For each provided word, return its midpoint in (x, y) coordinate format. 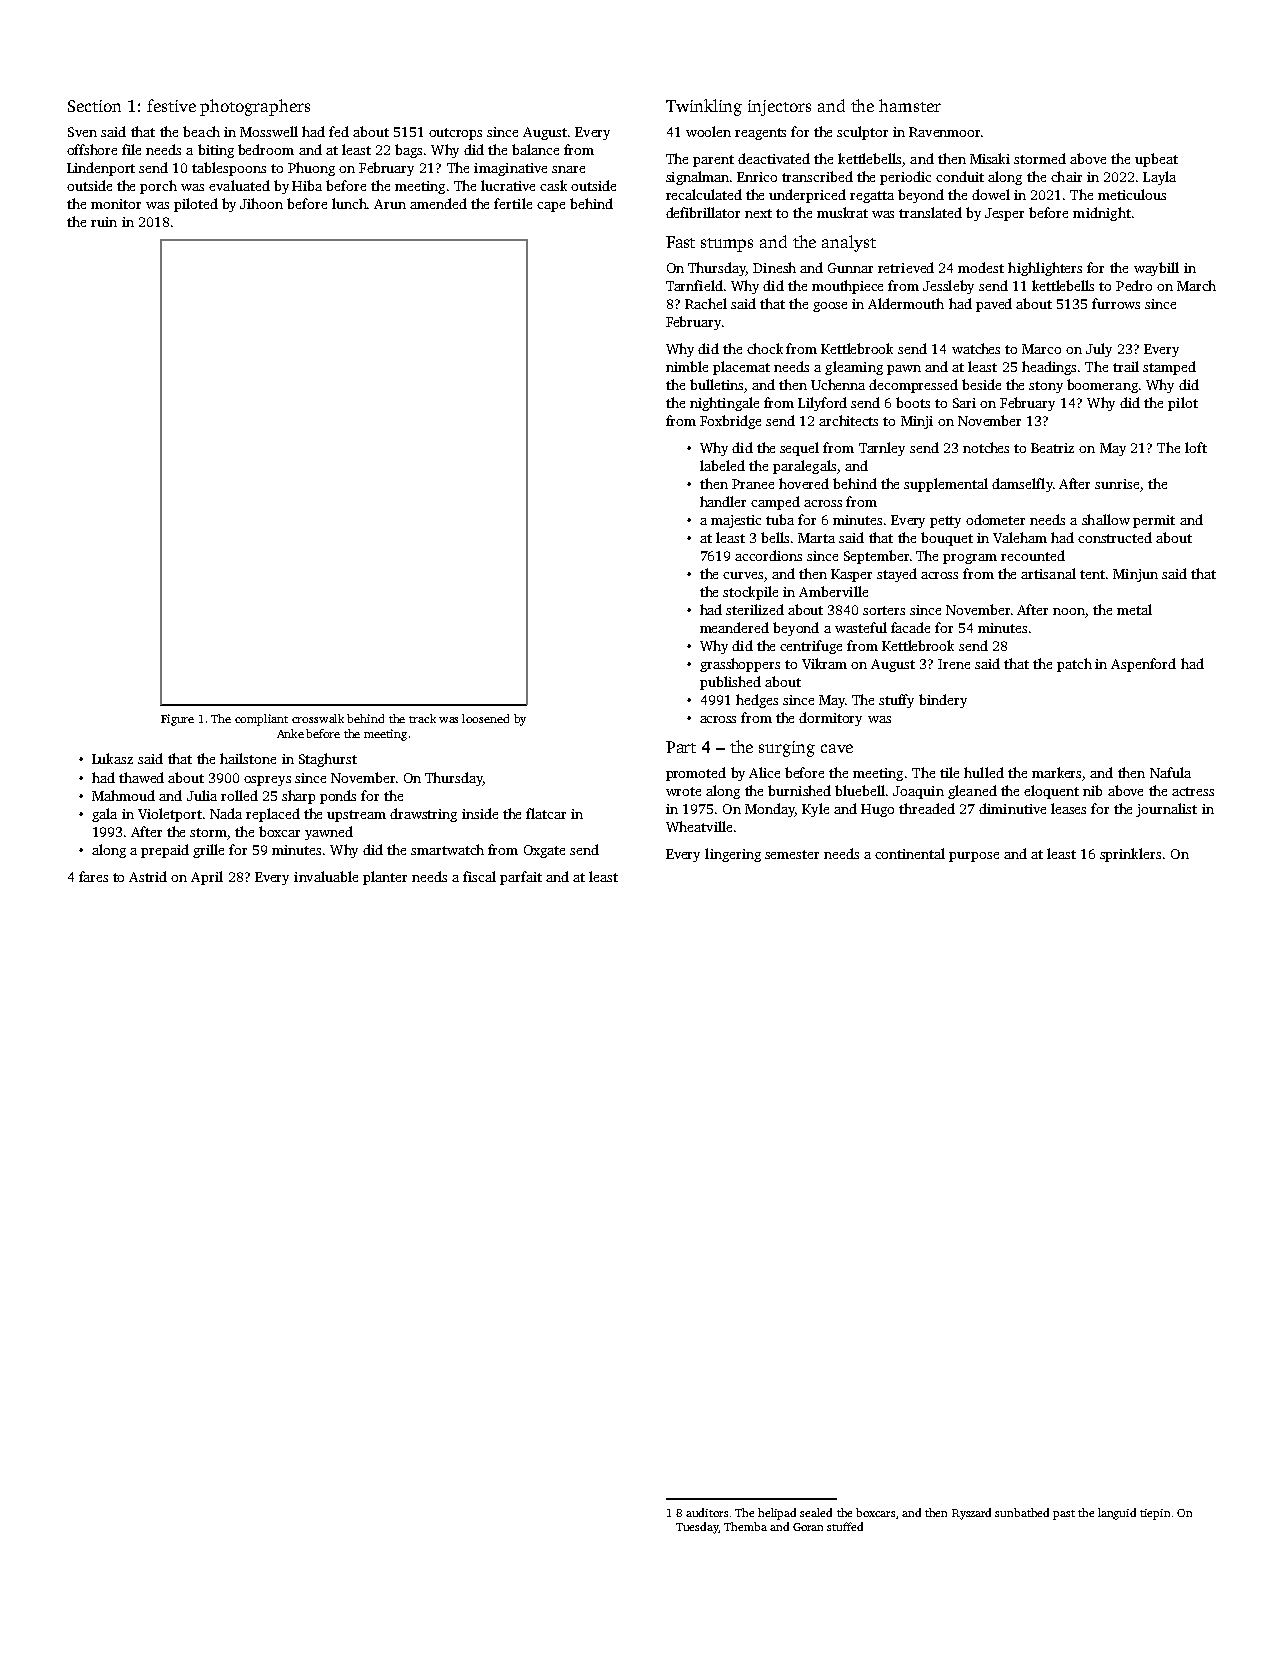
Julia (202, 795)
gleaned (972, 792)
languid (1117, 1514)
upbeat (1156, 160)
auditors (707, 1512)
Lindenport (101, 169)
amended (438, 203)
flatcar (546, 813)
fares (93, 876)
